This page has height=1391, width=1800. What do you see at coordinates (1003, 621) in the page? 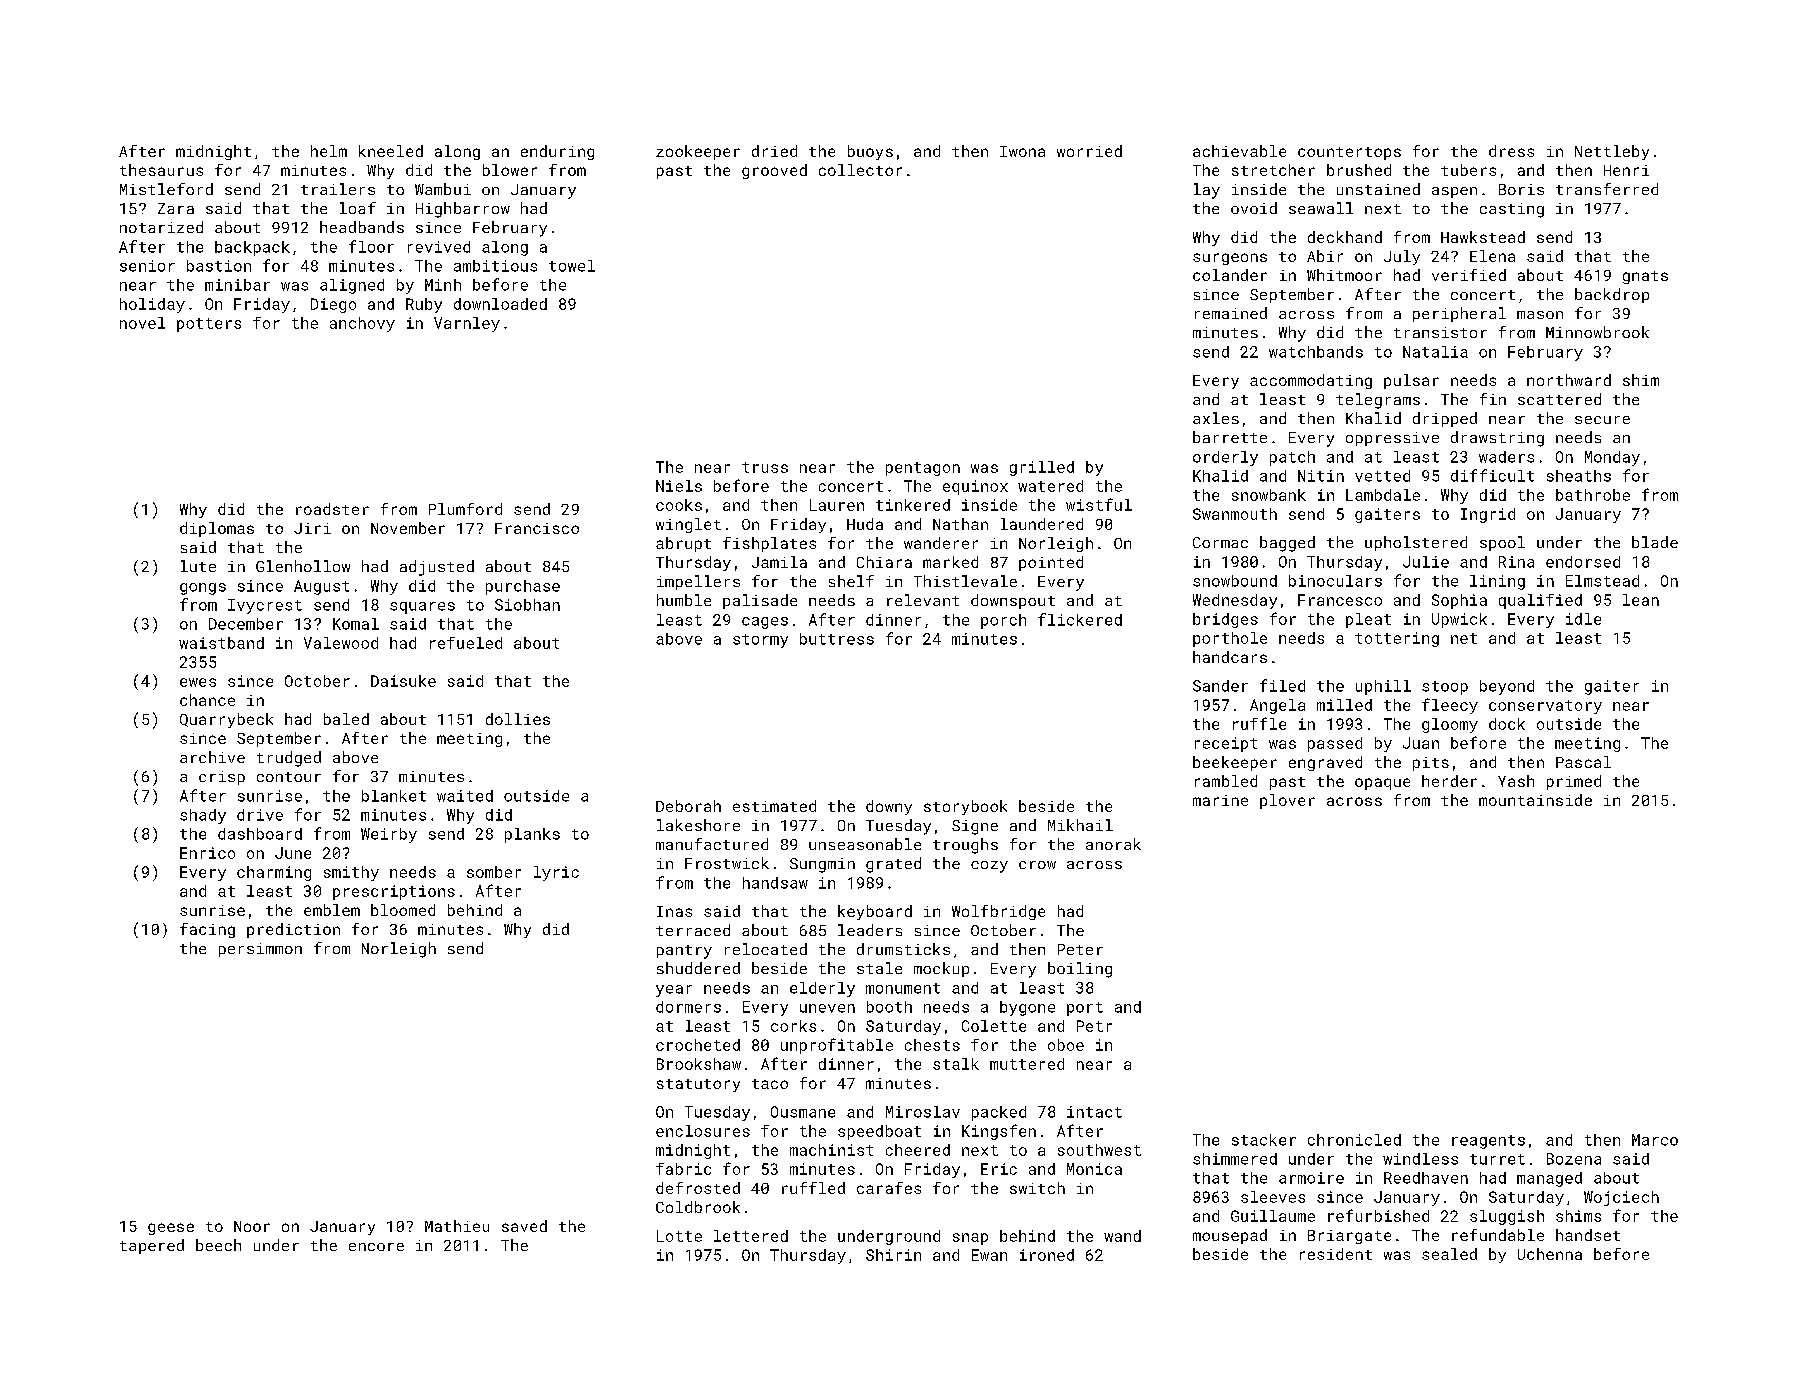
I see `porch` at bounding box center [1003, 621].
